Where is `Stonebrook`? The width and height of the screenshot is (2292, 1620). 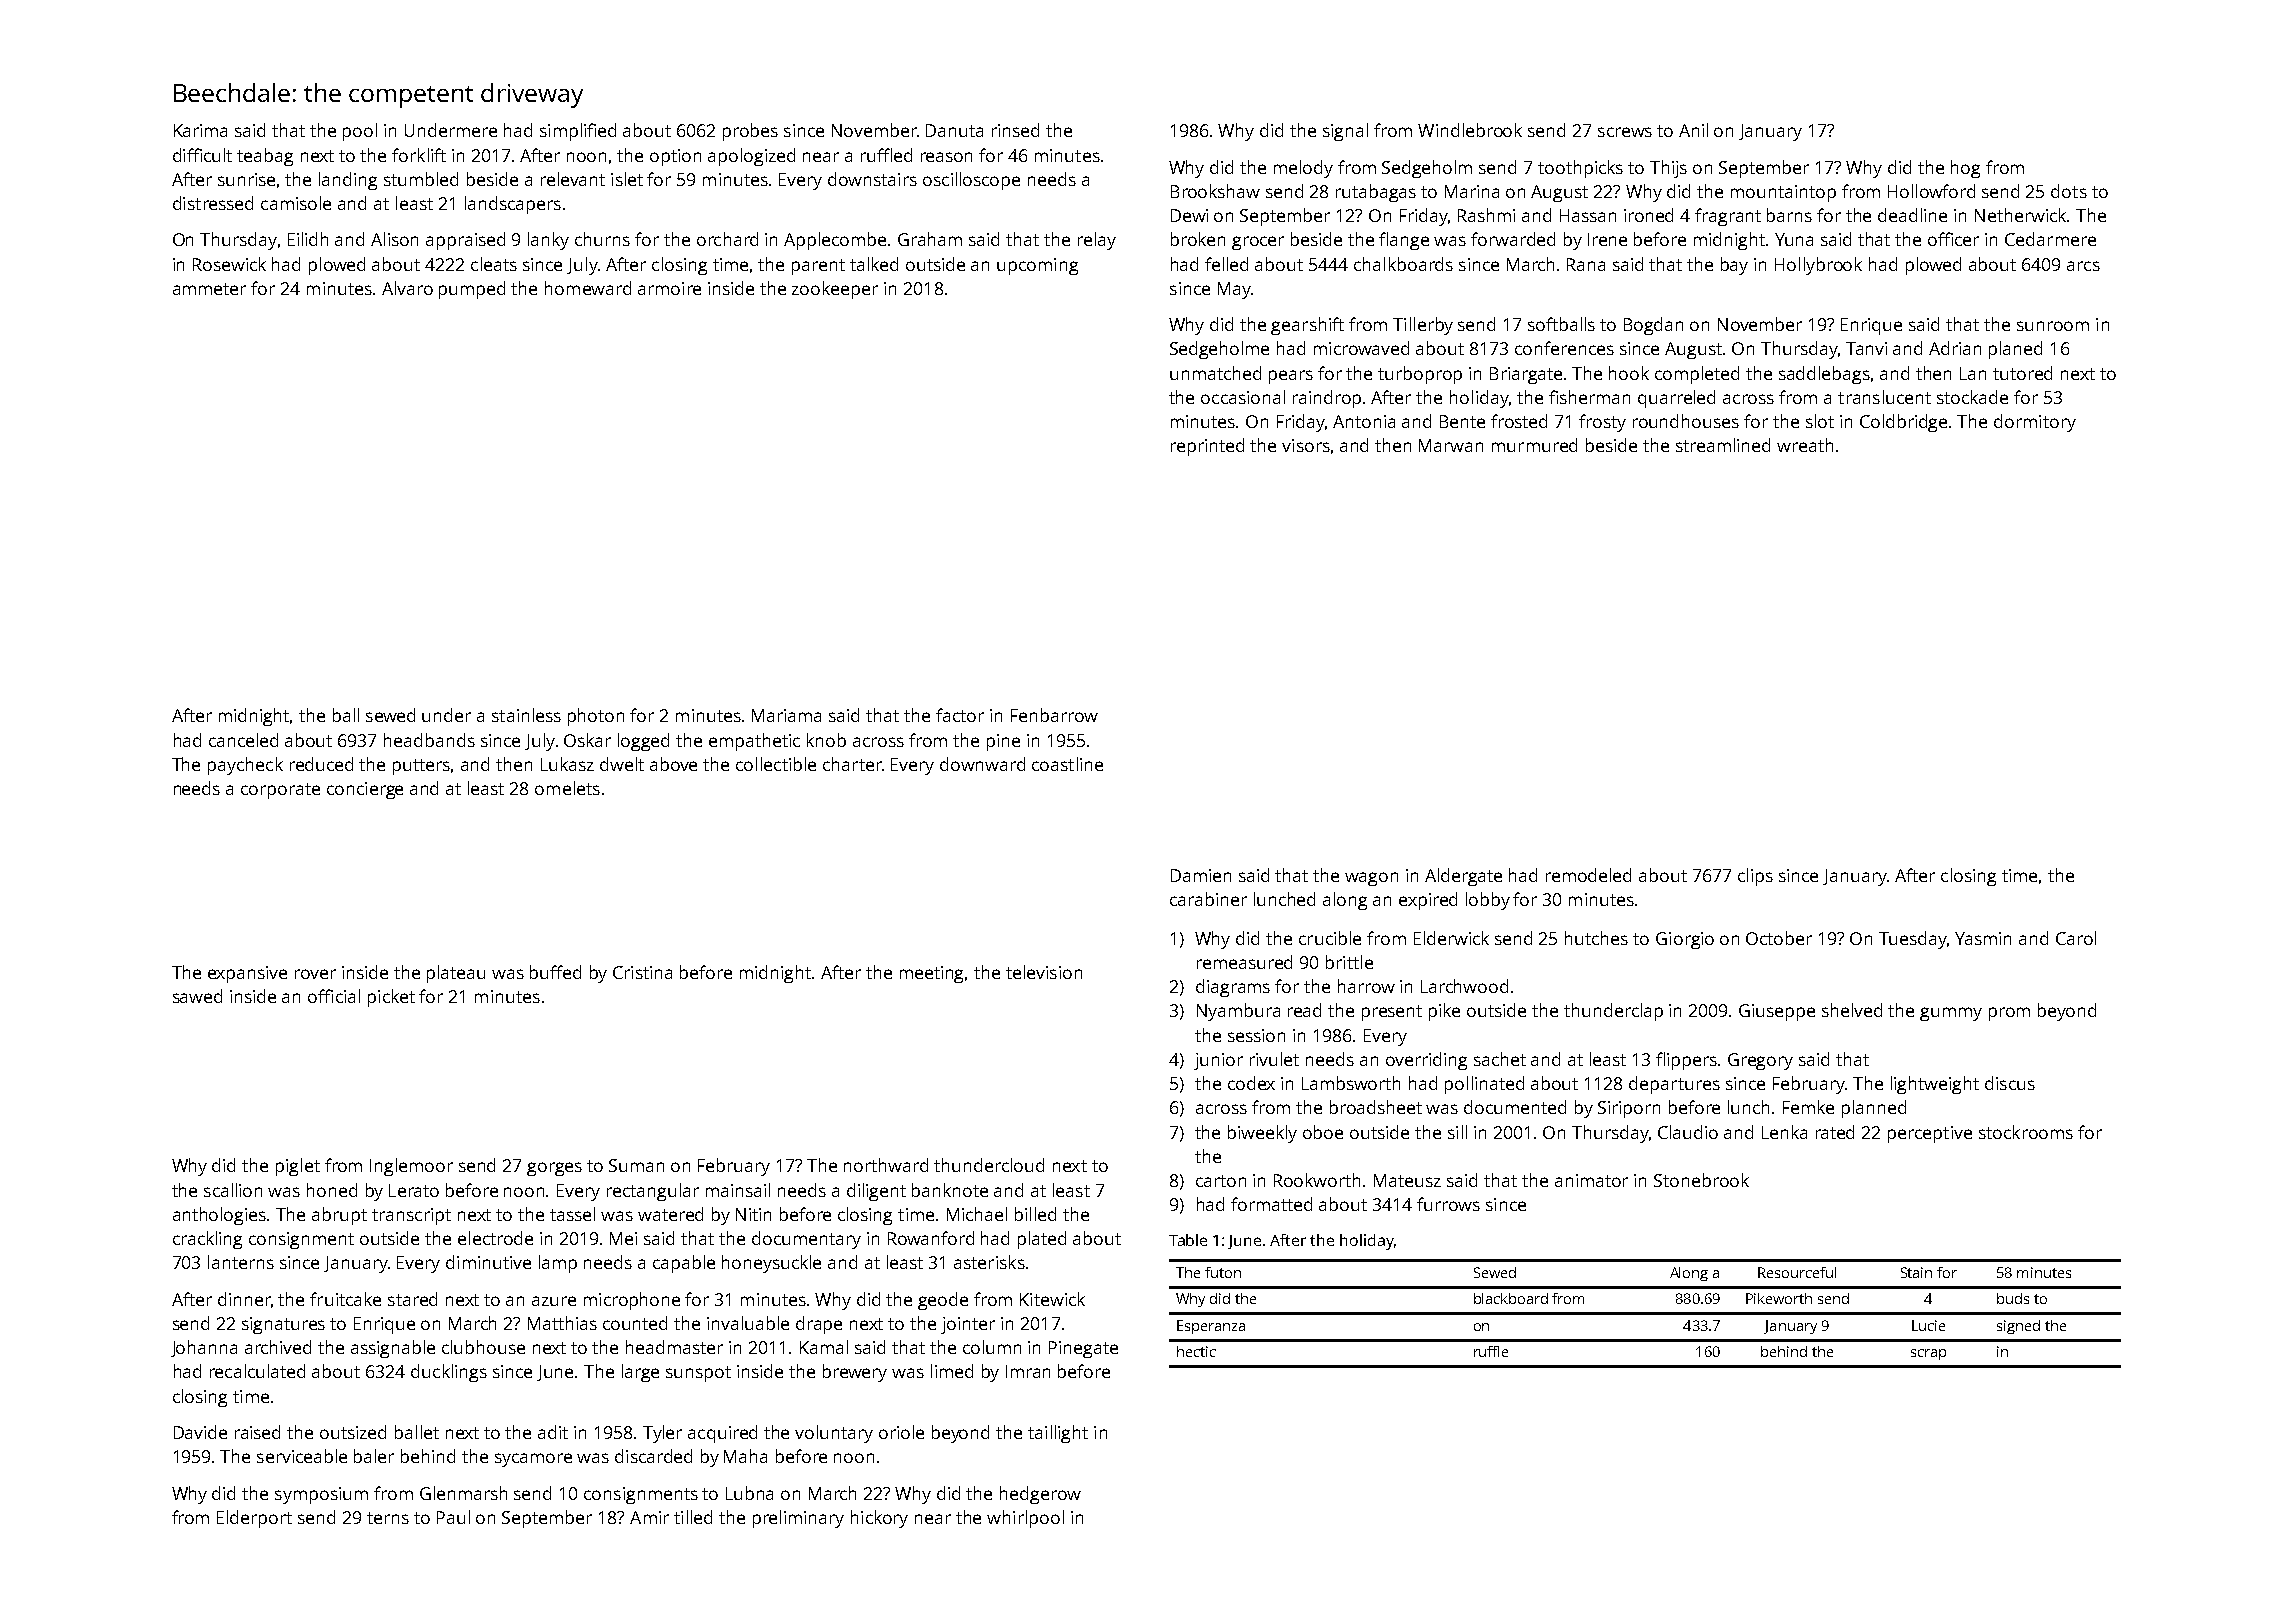
Stonebrook is located at coordinates (1701, 1180).
